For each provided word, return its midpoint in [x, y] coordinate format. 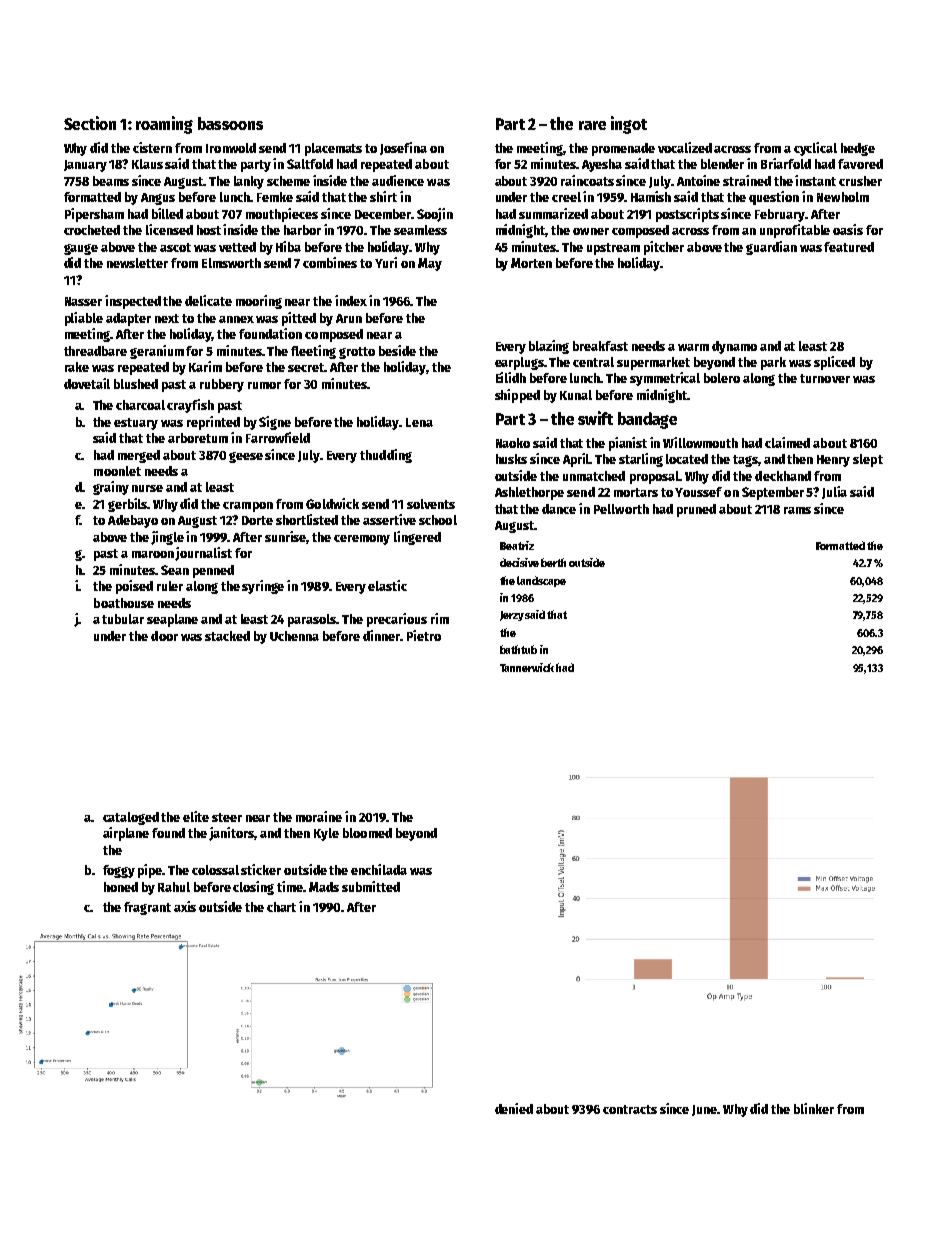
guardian [771, 248]
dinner [382, 635]
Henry [833, 461]
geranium [157, 352]
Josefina [403, 148]
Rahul [174, 887]
